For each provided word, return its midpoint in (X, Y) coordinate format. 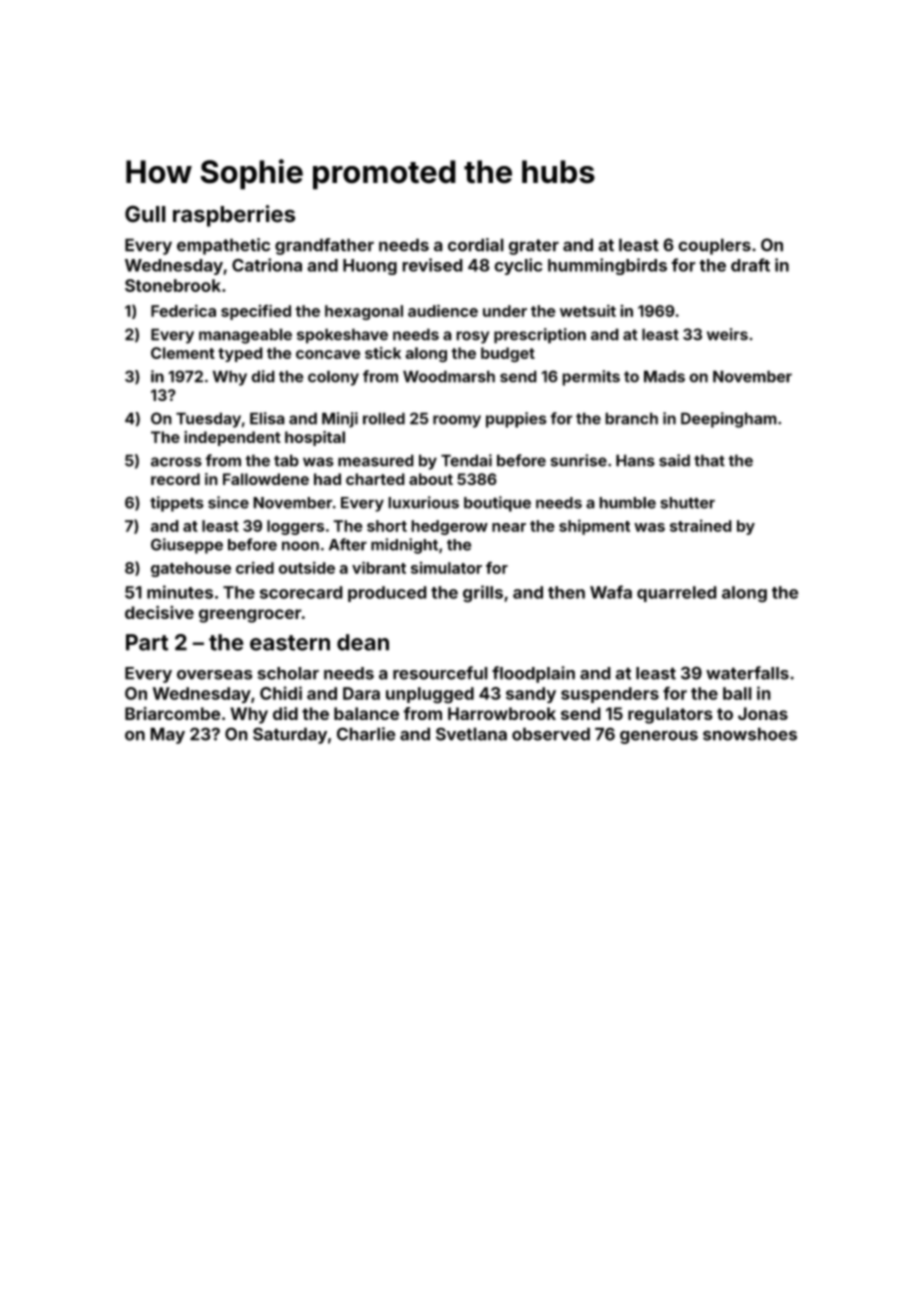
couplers (714, 246)
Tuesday (208, 420)
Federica (183, 310)
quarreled (677, 594)
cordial (476, 245)
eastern (290, 643)
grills (483, 594)
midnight (404, 546)
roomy (457, 421)
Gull (145, 214)
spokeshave (342, 336)
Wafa (611, 592)
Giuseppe (187, 546)
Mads (664, 376)
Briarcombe (173, 713)
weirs (727, 334)
